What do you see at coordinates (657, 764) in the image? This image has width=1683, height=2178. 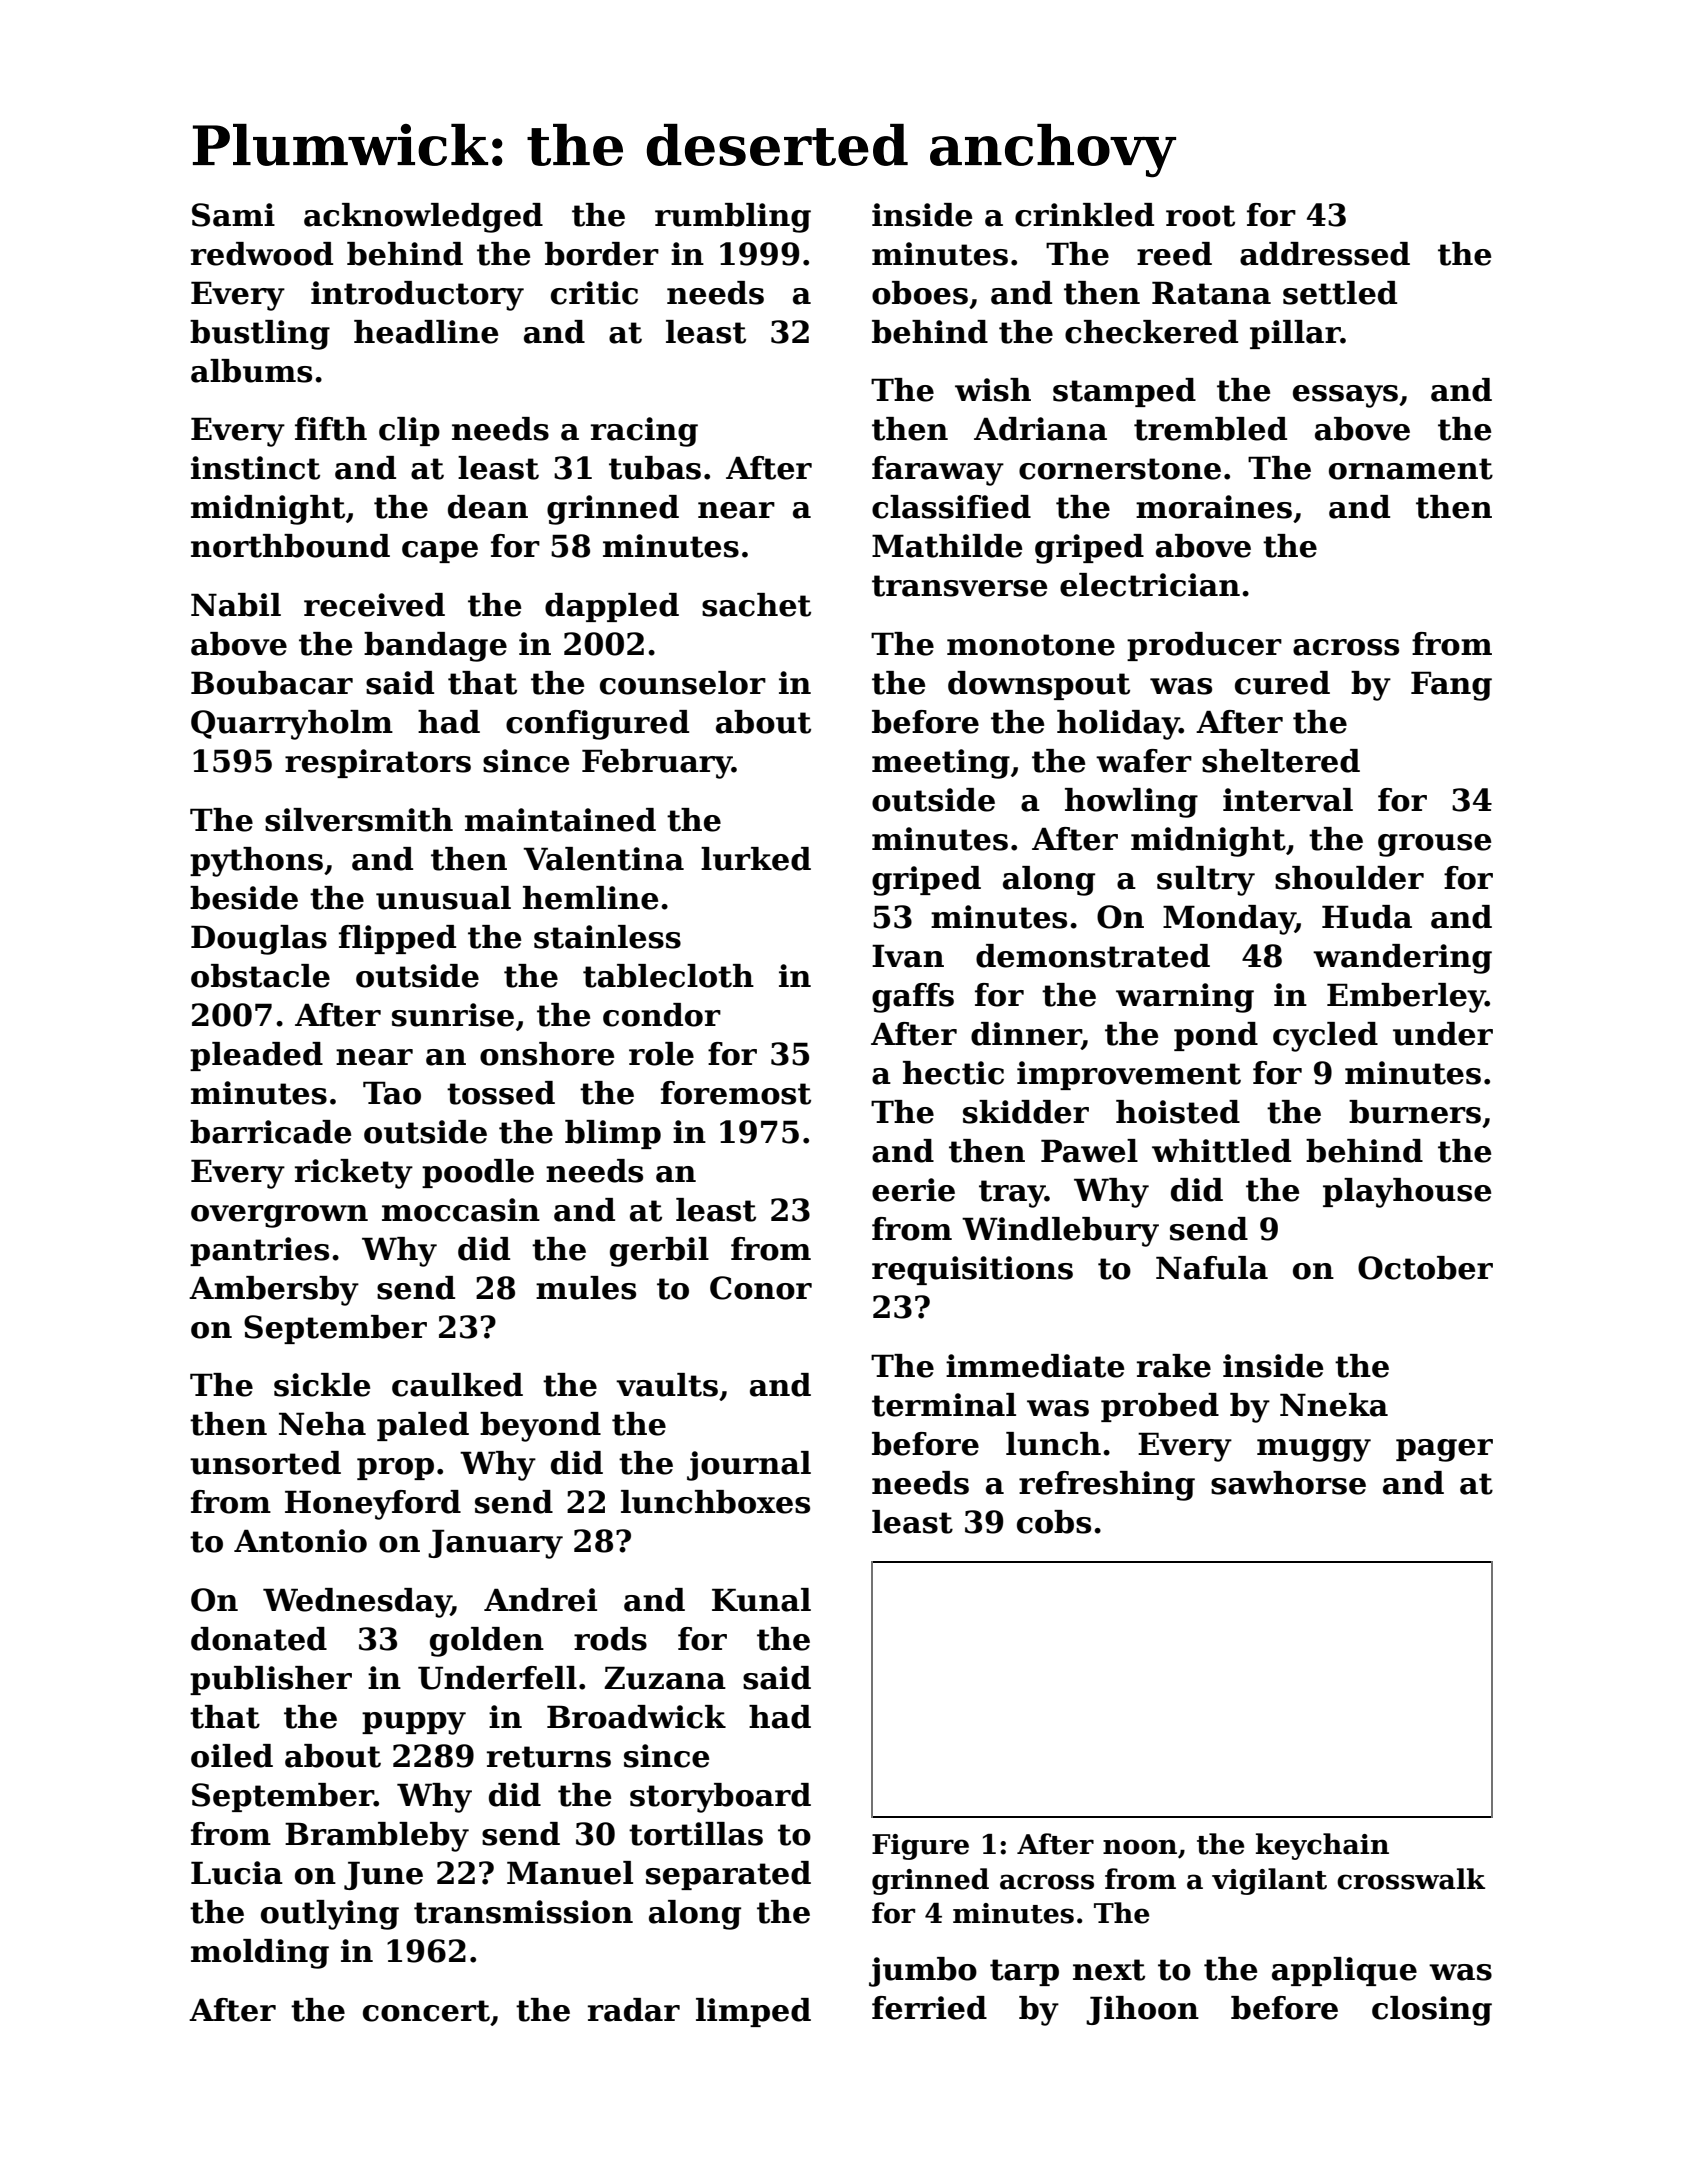 I see `February` at bounding box center [657, 764].
